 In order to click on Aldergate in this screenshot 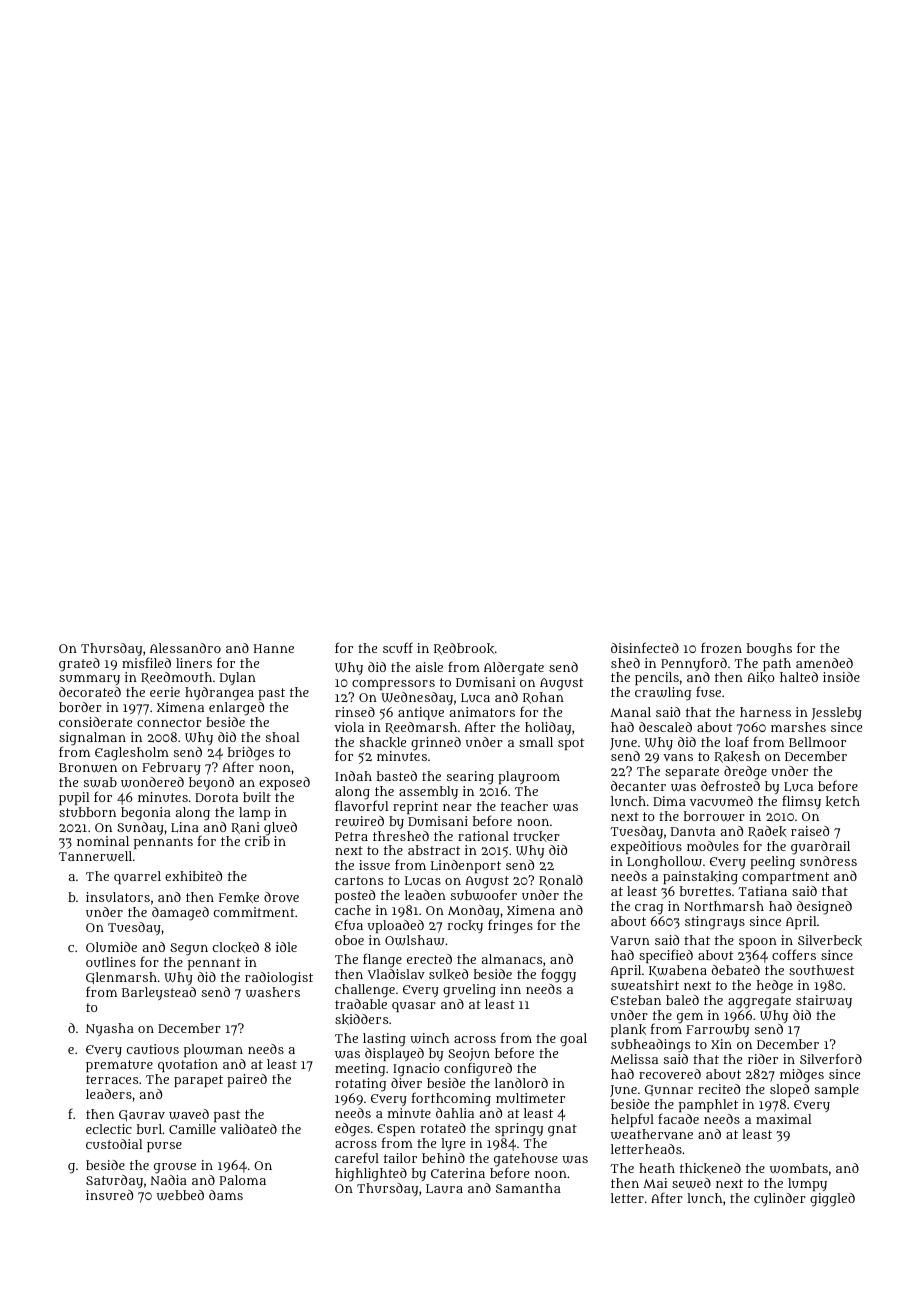, I will do `click(514, 669)`.
